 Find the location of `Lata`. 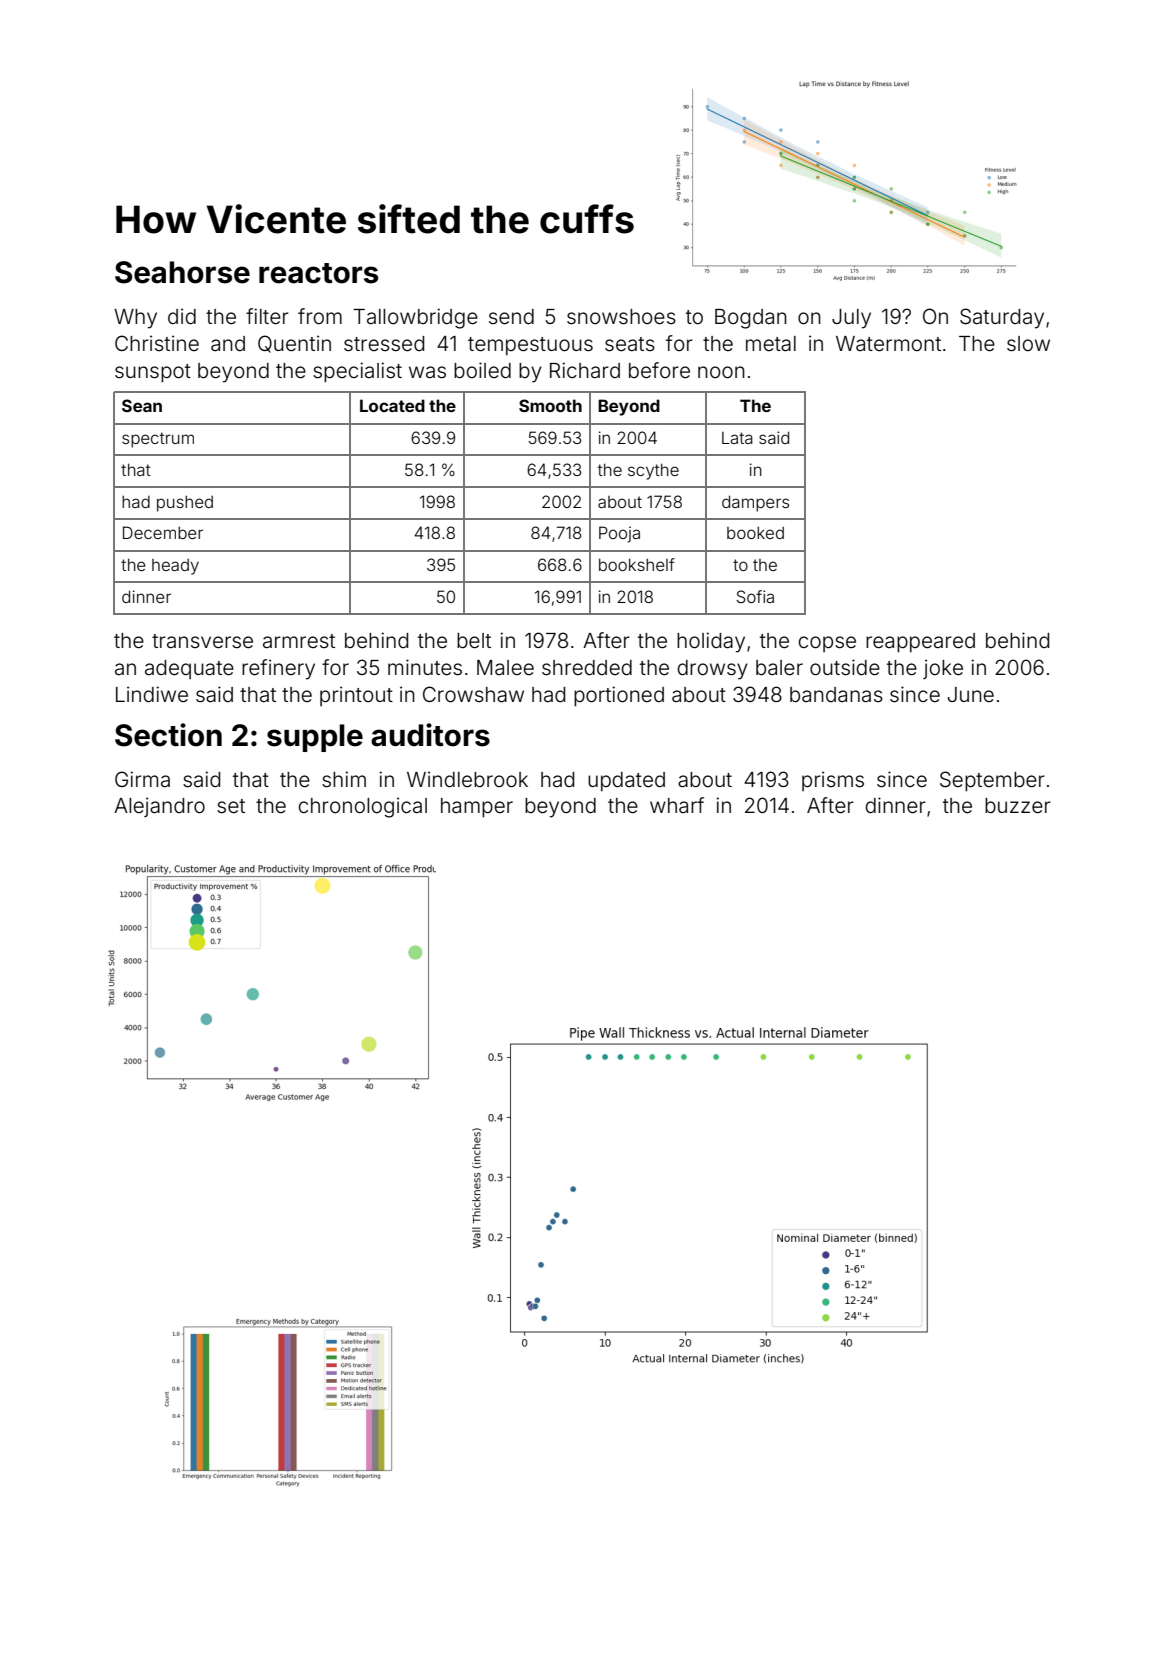

Lata is located at coordinates (737, 438).
